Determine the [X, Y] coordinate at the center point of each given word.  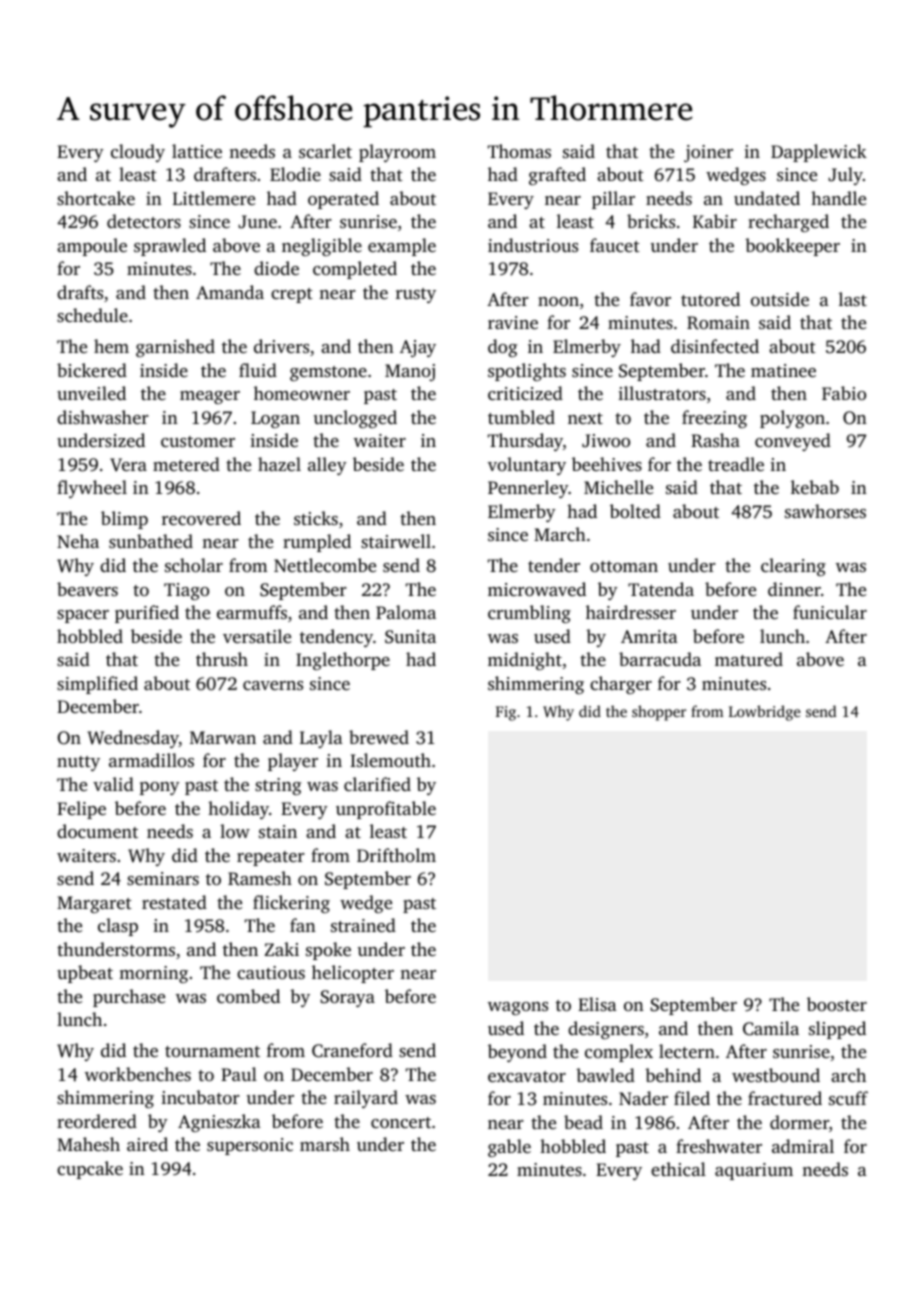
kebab [815, 487]
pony [160, 788]
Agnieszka [219, 1123]
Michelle [618, 487]
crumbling [529, 614]
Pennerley [528, 489]
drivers [281, 346]
